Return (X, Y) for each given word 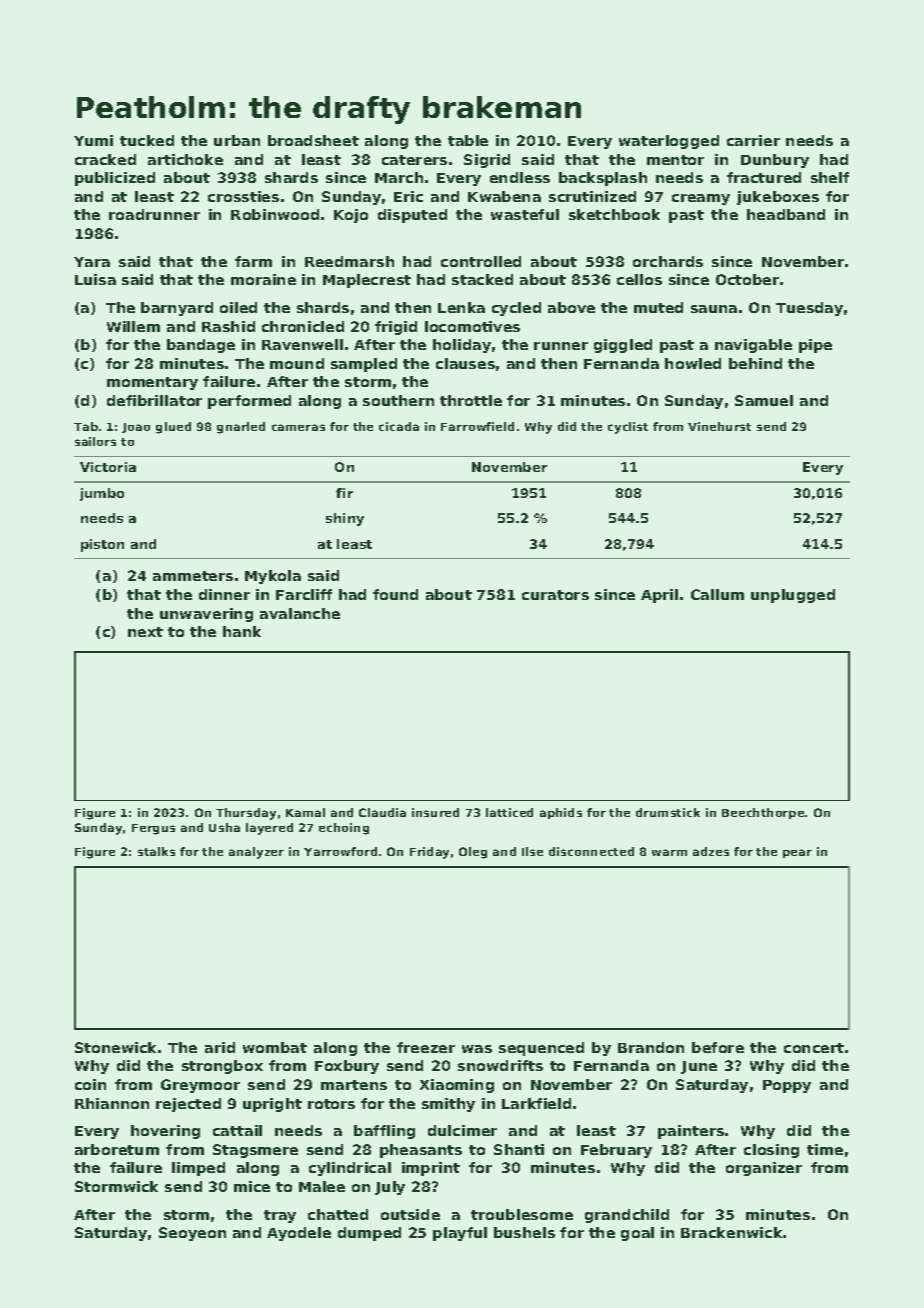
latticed (509, 812)
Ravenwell (302, 344)
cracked (105, 159)
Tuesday (809, 309)
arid (220, 1047)
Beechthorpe (763, 813)
